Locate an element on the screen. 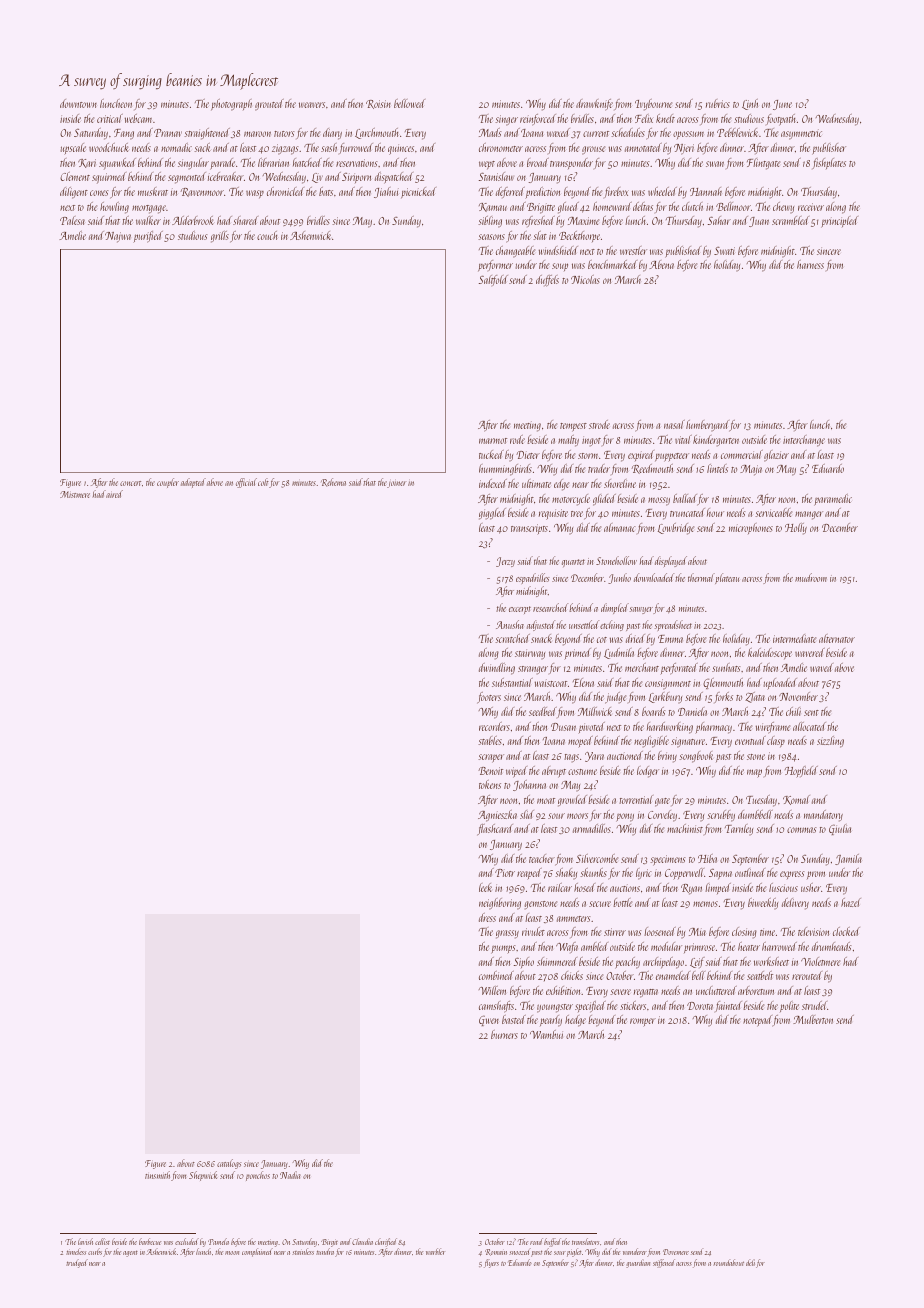  catalogs is located at coordinates (229, 1164).
